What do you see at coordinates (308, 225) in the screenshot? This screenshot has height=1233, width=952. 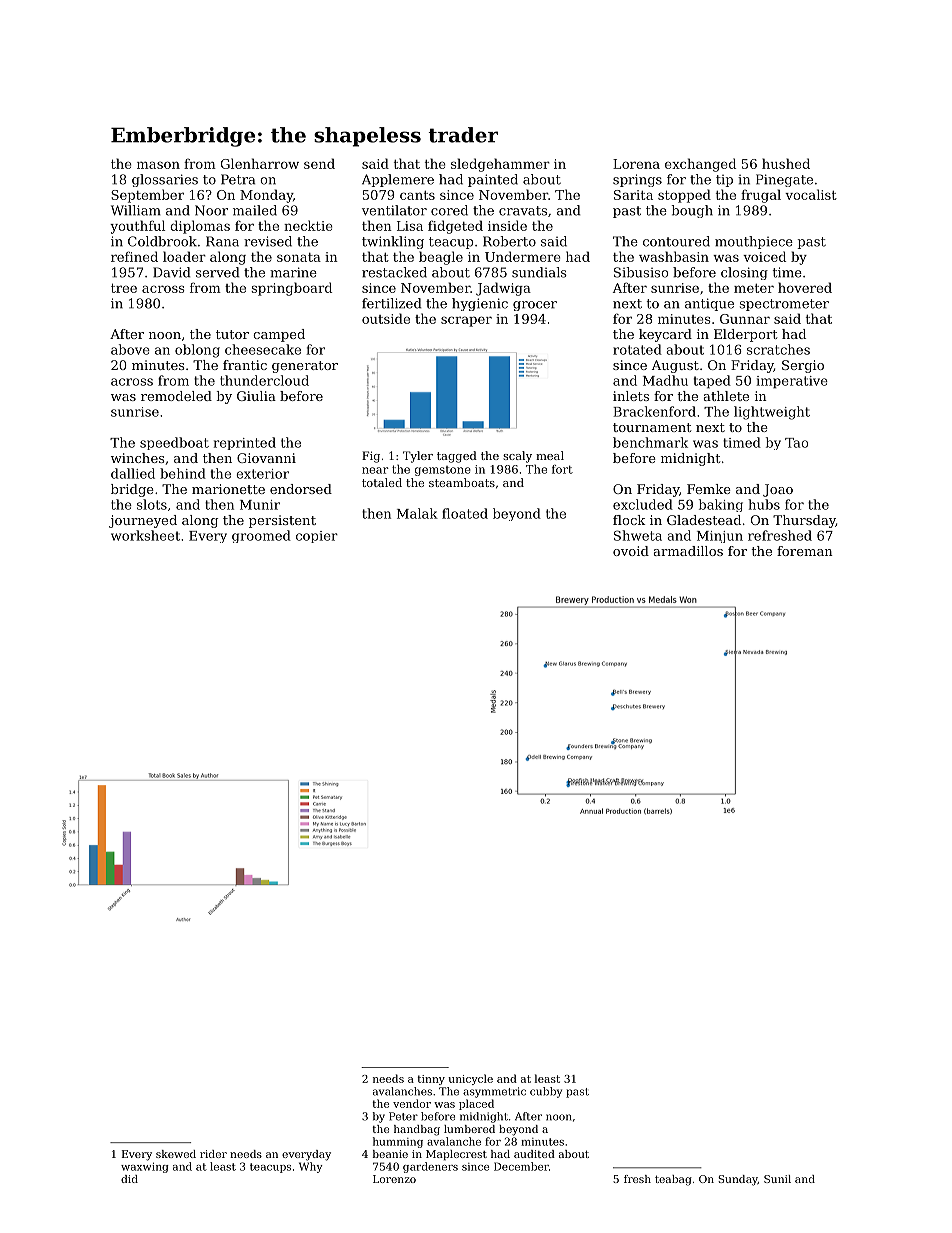 I see `necktie` at bounding box center [308, 225].
